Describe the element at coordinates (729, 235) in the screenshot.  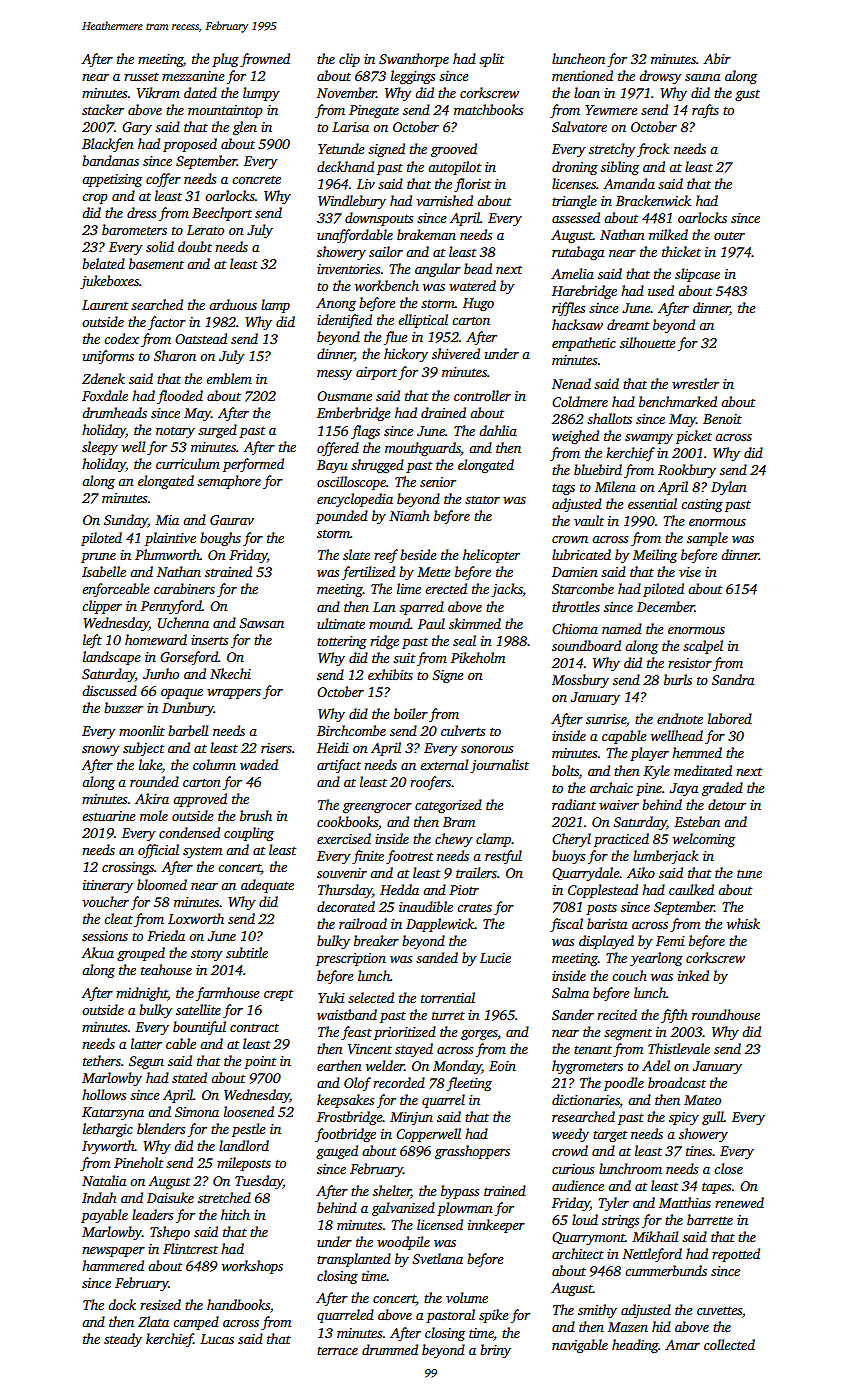
I see `outer` at that location.
